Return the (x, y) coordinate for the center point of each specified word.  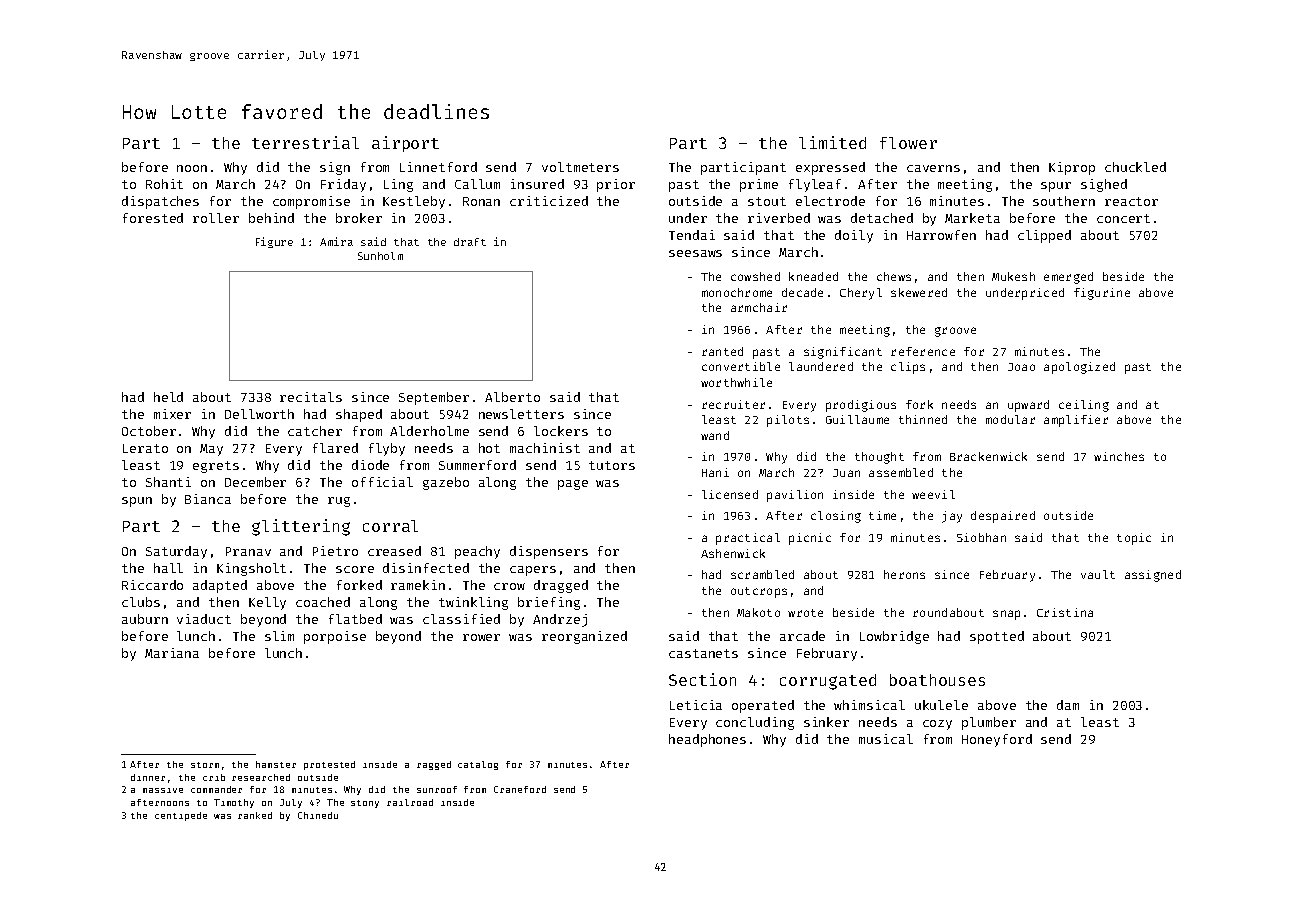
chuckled (1135, 167)
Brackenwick (988, 456)
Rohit (164, 184)
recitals (311, 397)
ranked (255, 815)
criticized (549, 201)
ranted (722, 351)
